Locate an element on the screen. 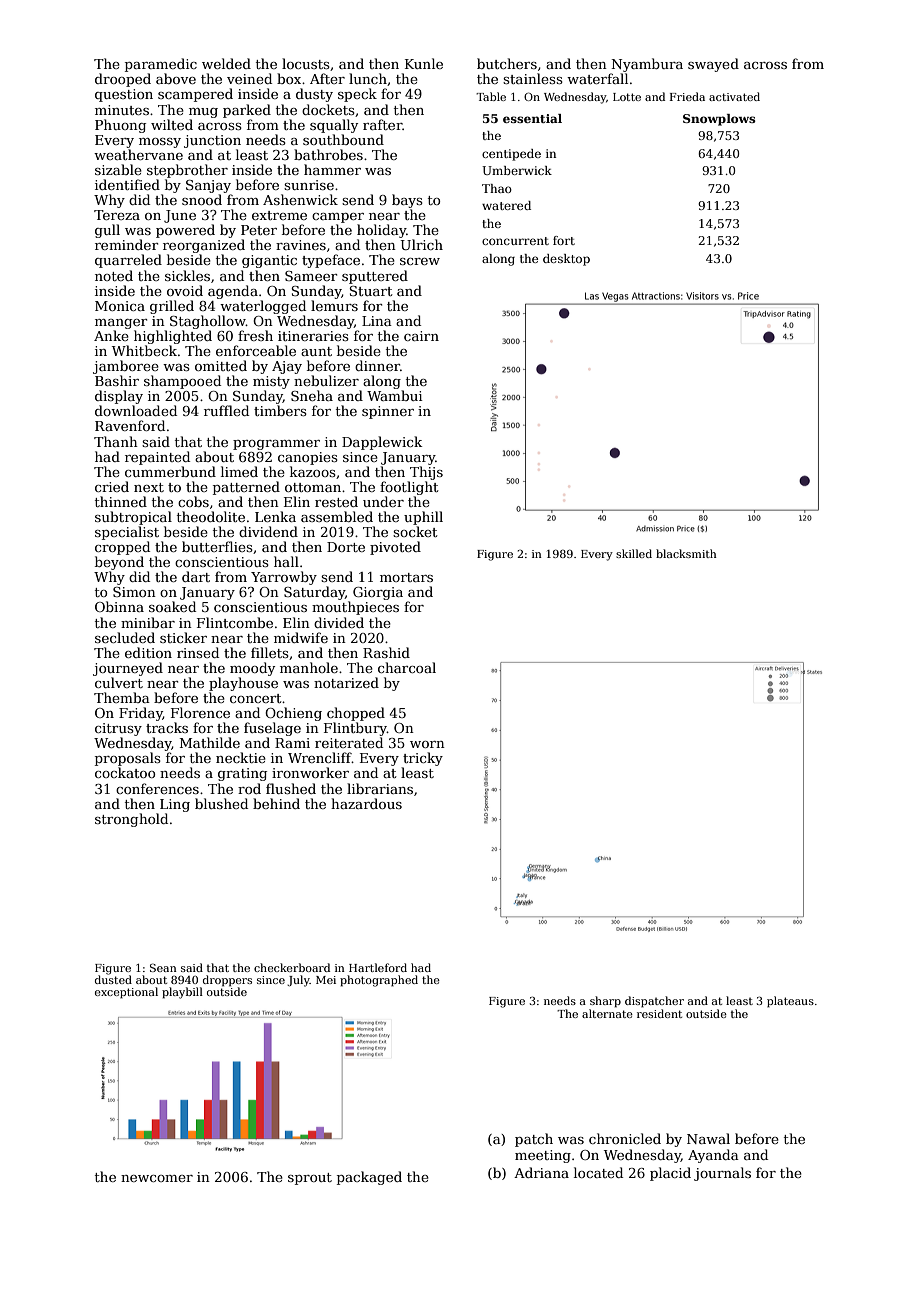  photographed is located at coordinates (379, 981).
